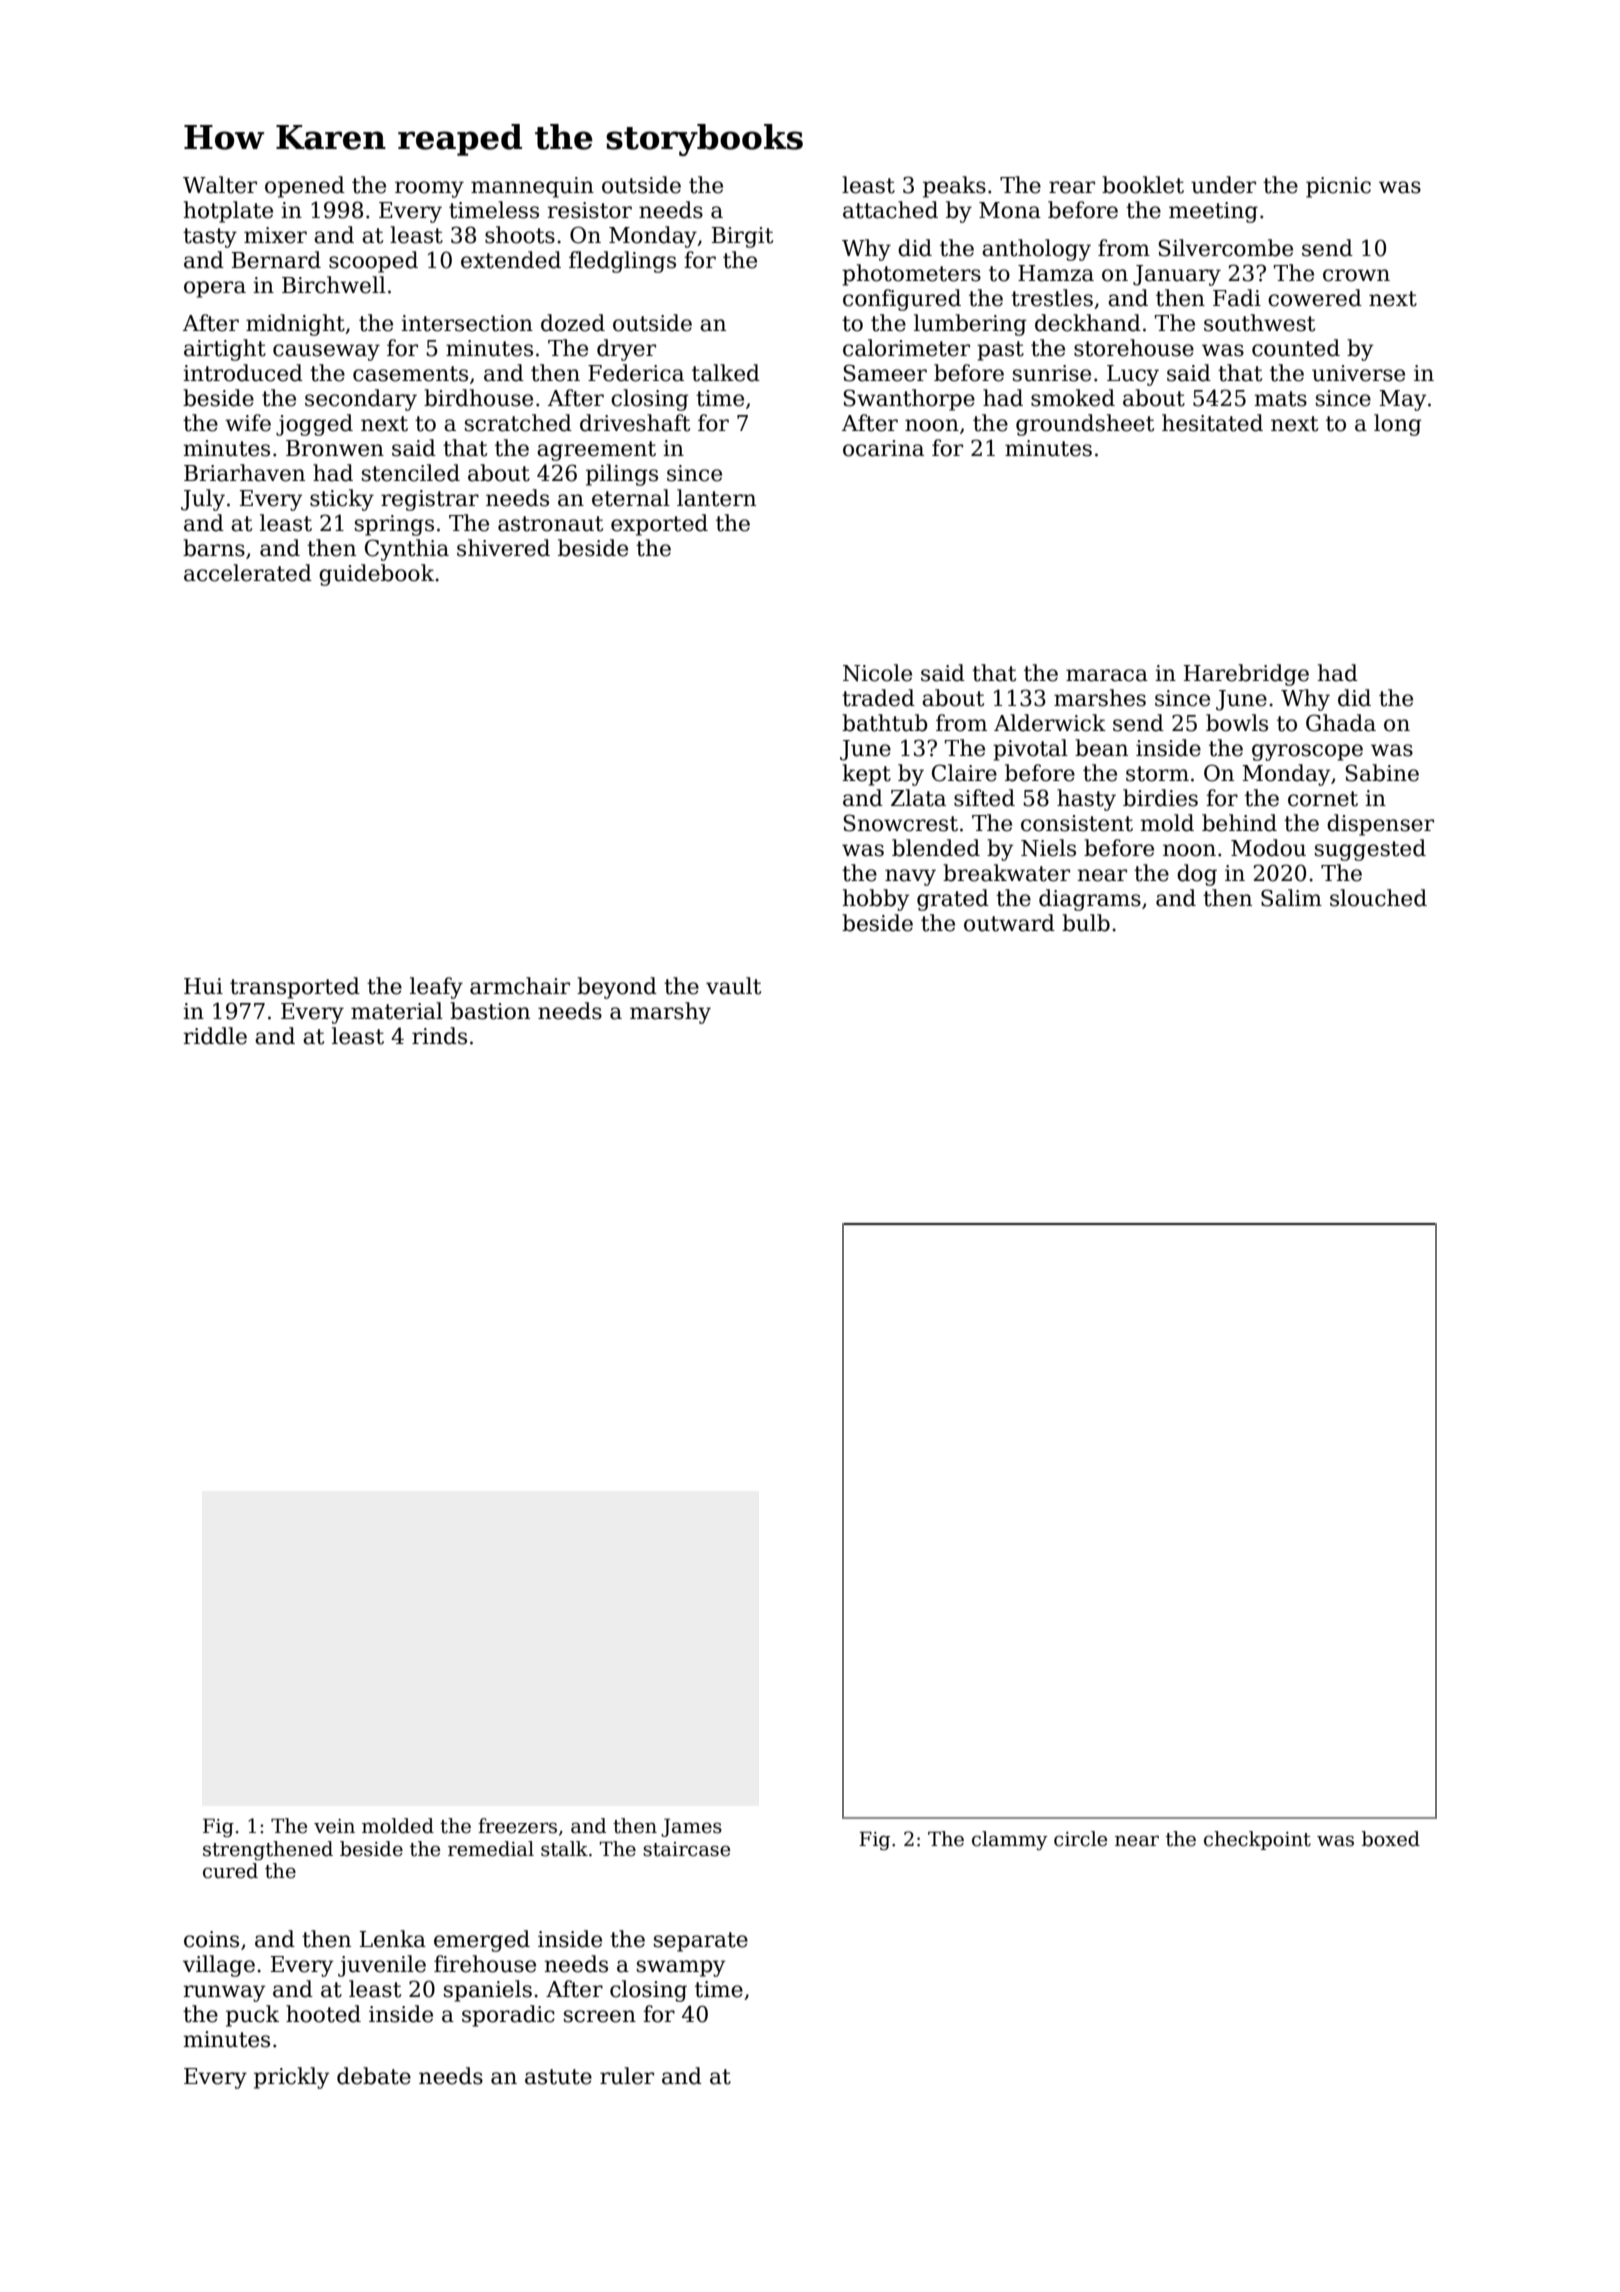 This page has height=2292, width=1620. Describe the element at coordinates (508, 2016) in the page. I see `sporadic` at that location.
